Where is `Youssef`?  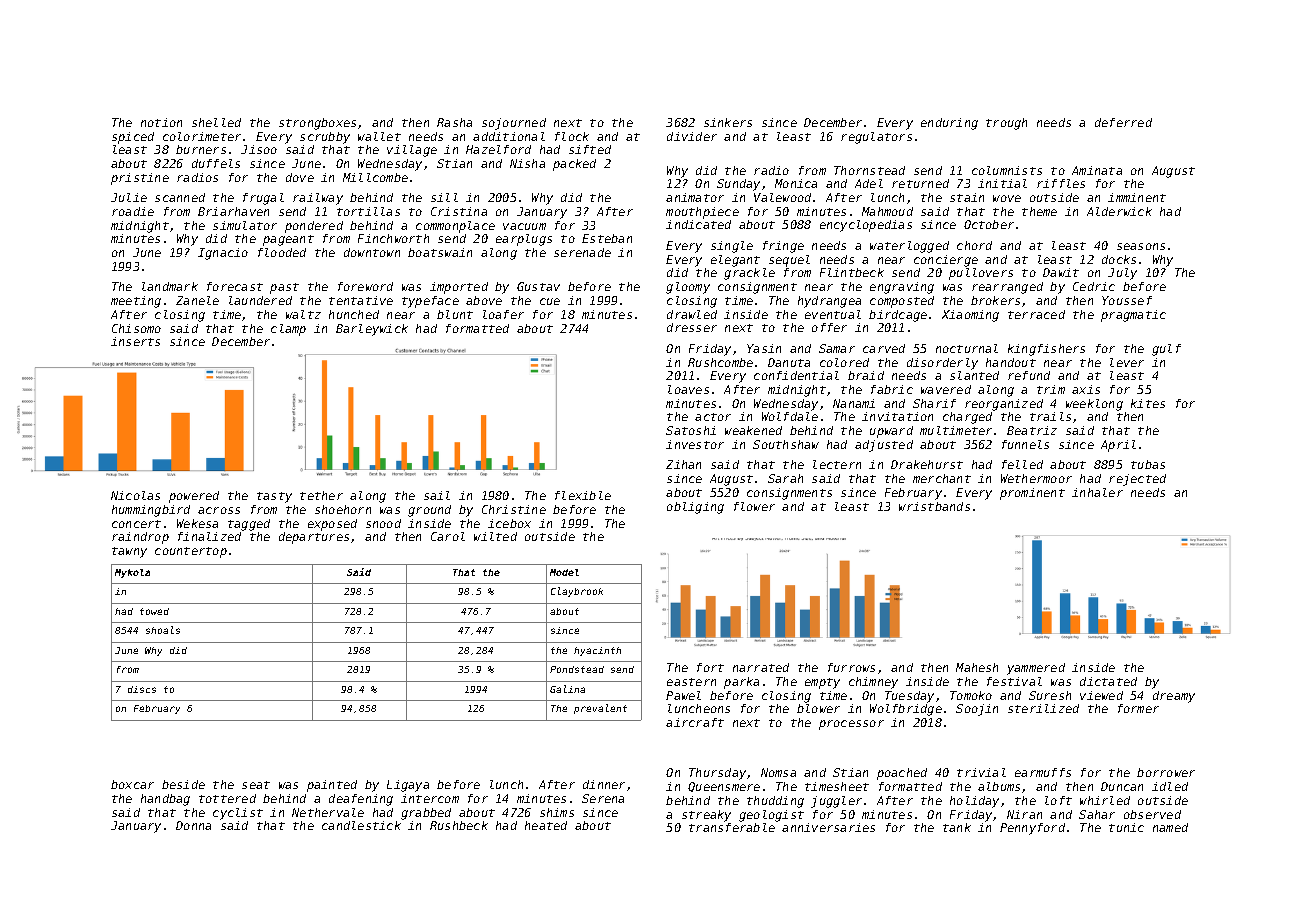 Youssef is located at coordinates (1127, 300).
